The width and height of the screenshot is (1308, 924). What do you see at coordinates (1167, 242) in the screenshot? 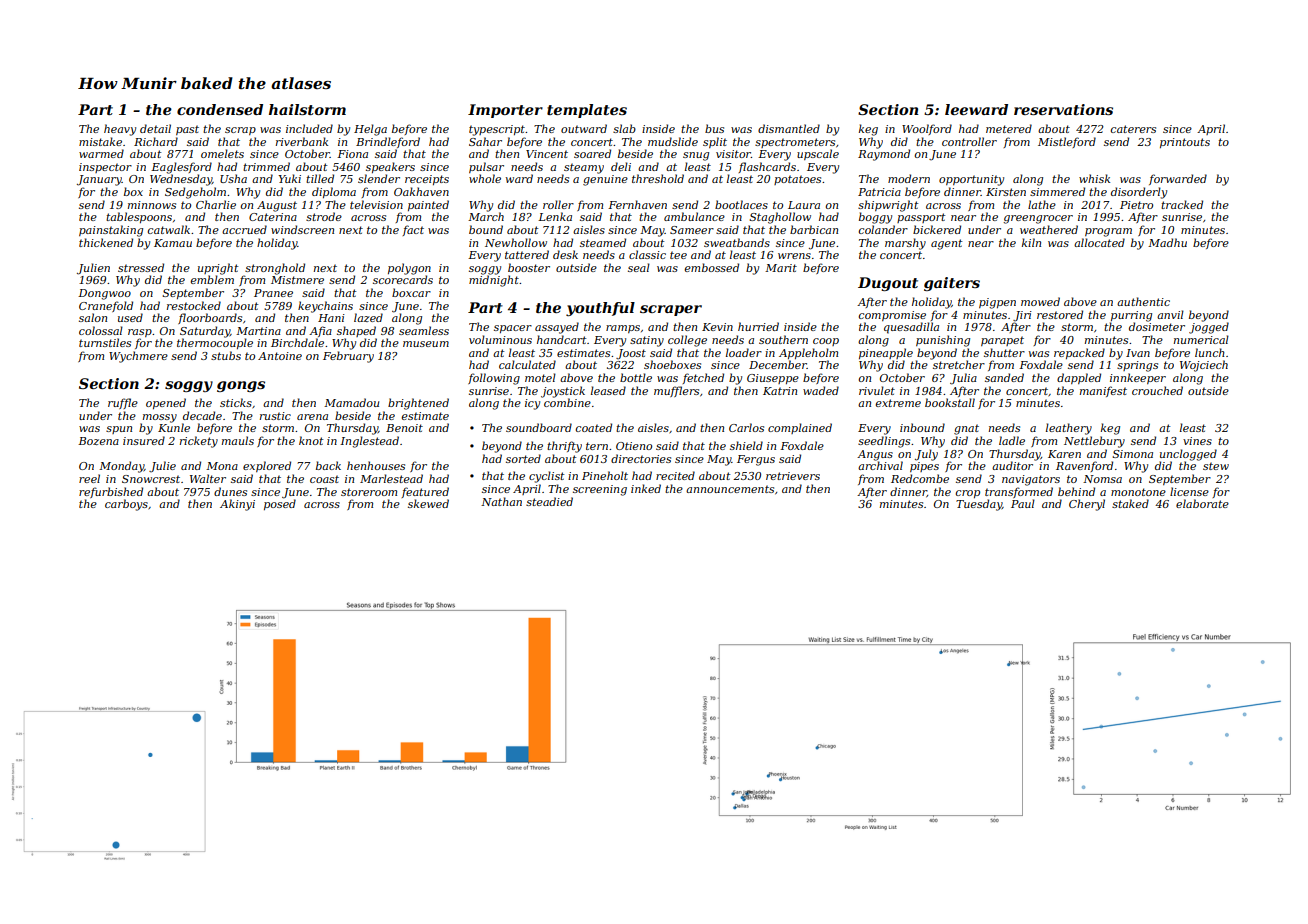
I see `Madhu` at bounding box center [1167, 242].
